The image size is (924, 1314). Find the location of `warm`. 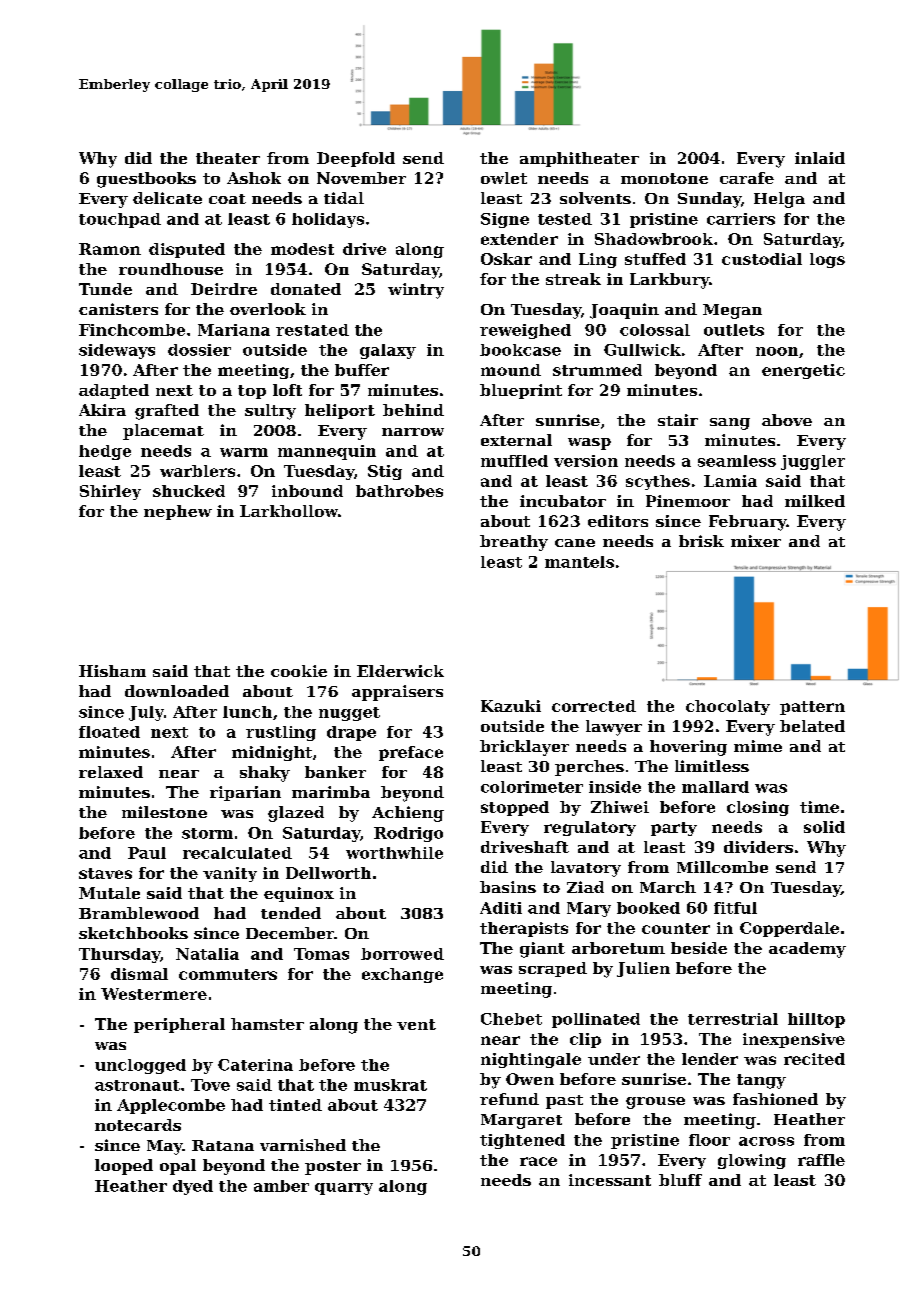

warm is located at coordinates (244, 452).
